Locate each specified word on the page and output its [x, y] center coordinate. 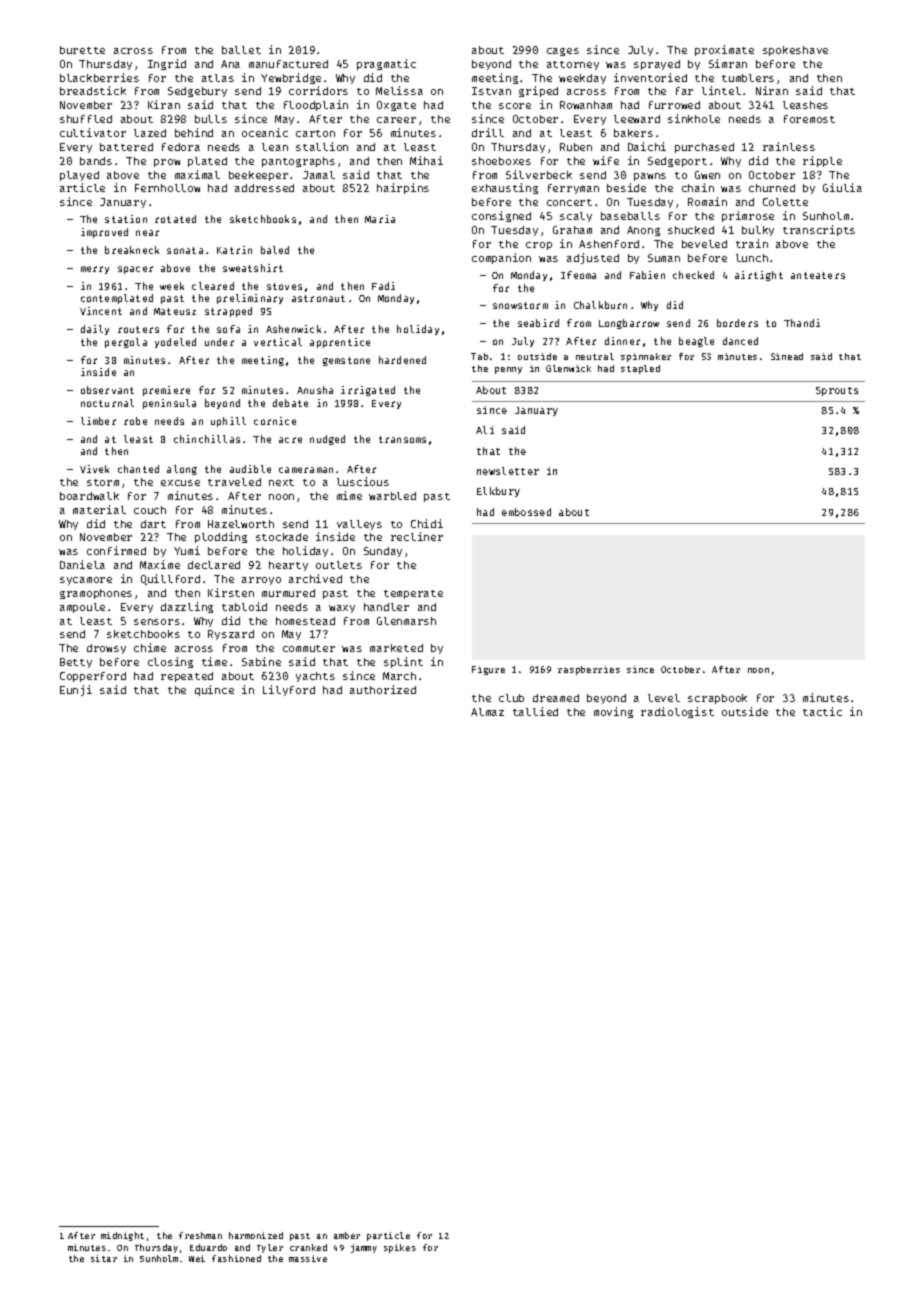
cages [563, 52]
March [399, 676]
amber [347, 1235]
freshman [200, 1235]
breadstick [93, 90]
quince [214, 690]
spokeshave [795, 51]
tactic [822, 711]
